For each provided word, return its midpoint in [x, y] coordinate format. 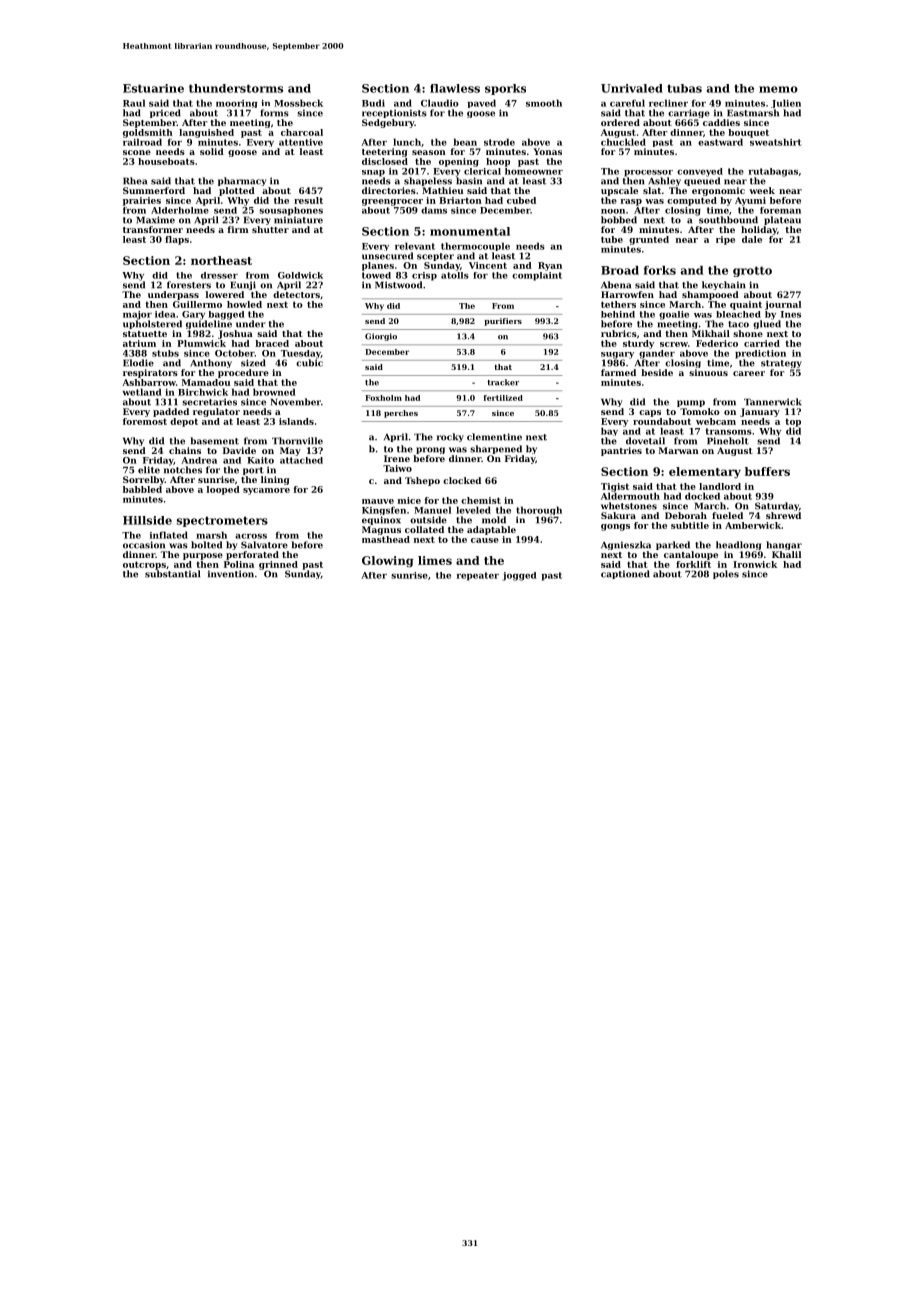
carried [762, 343]
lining [275, 480]
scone [137, 152]
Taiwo [397, 468]
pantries [621, 451]
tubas [684, 88]
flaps [177, 240]
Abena [616, 285]
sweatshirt [776, 142]
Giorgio [381, 337]
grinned [278, 565]
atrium [139, 343]
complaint [537, 276]
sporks [505, 89]
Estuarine [153, 88]
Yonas [547, 151]
